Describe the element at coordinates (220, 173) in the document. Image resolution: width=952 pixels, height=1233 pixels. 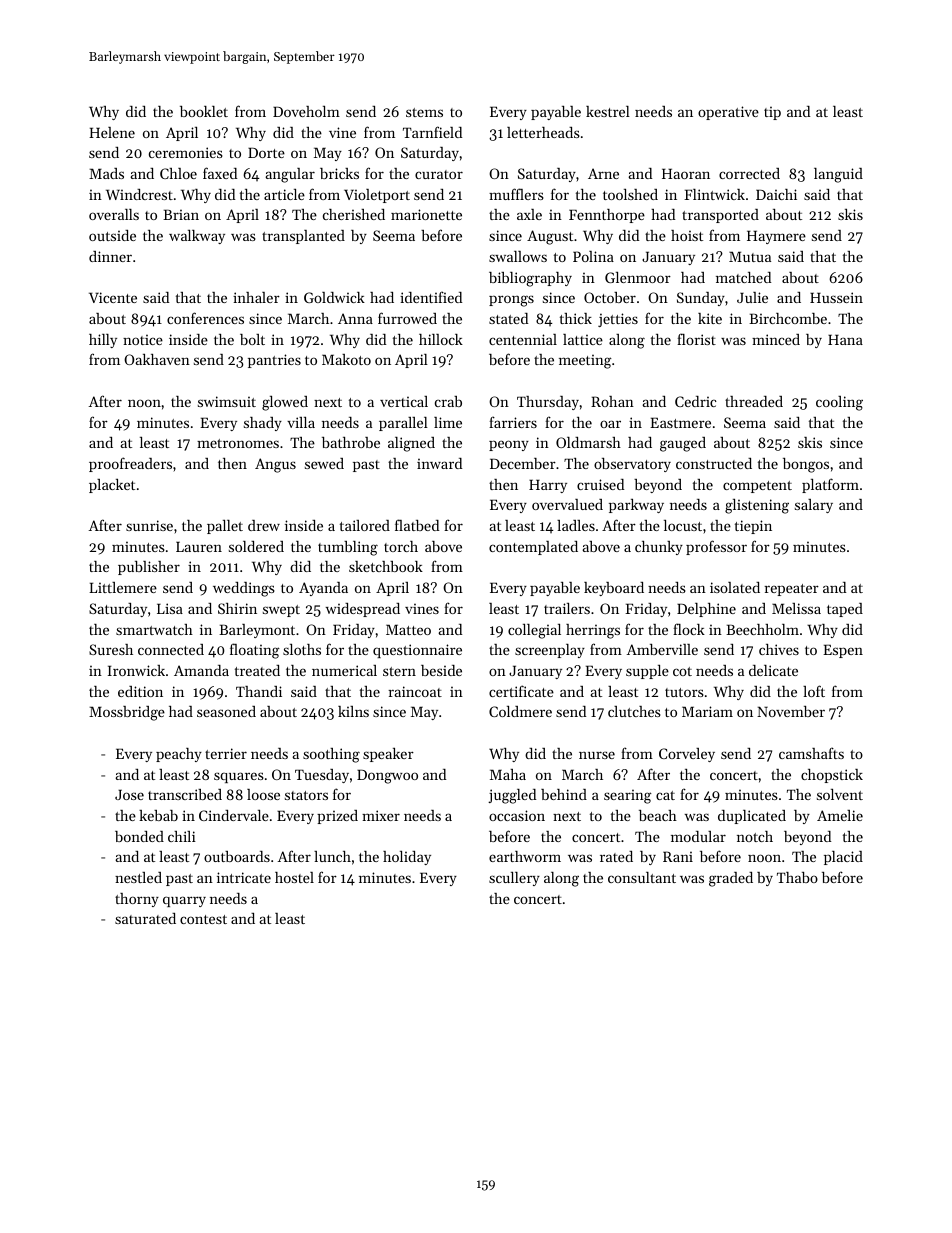
I see `faxed` at that location.
